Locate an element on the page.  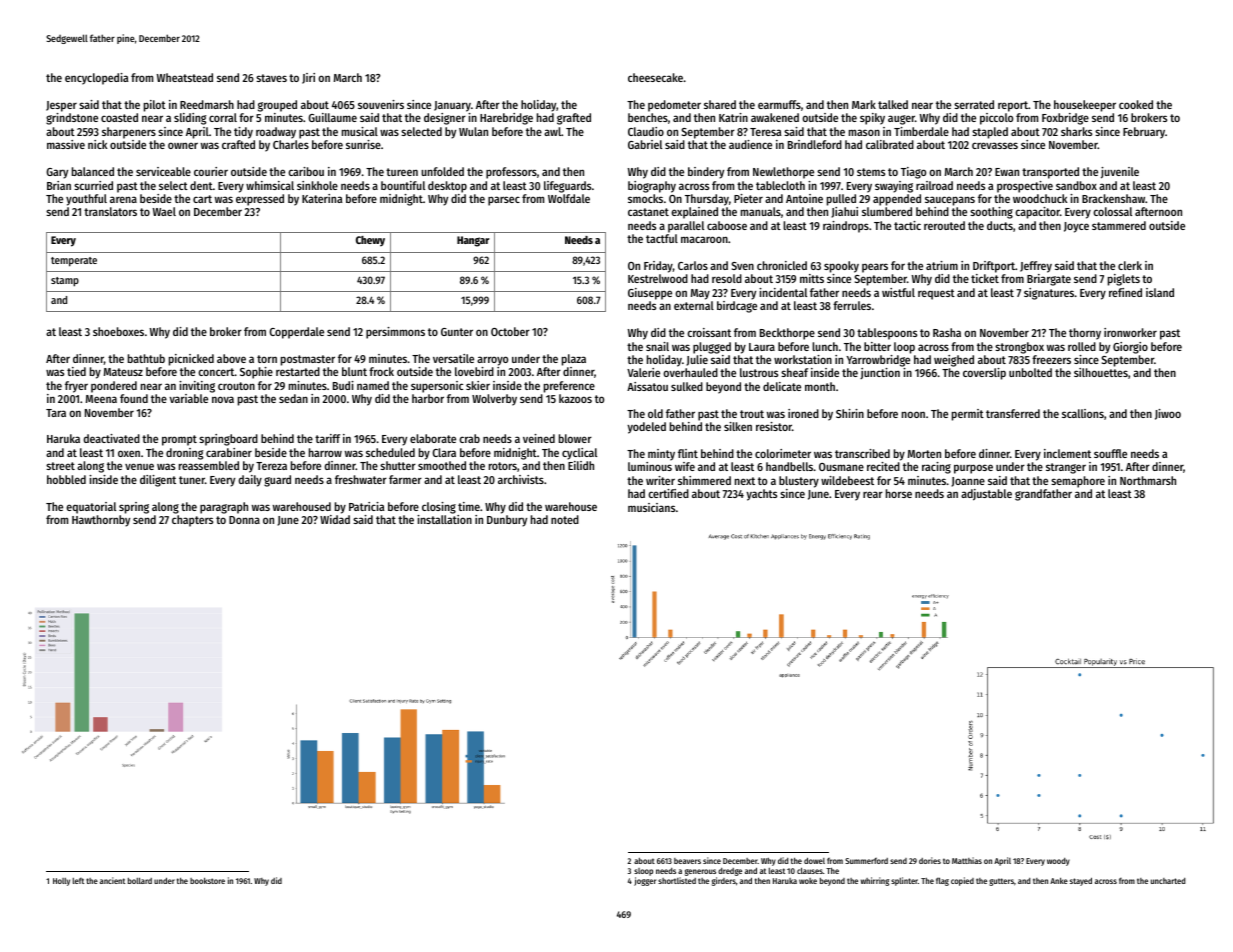
stems is located at coordinates (871, 172).
